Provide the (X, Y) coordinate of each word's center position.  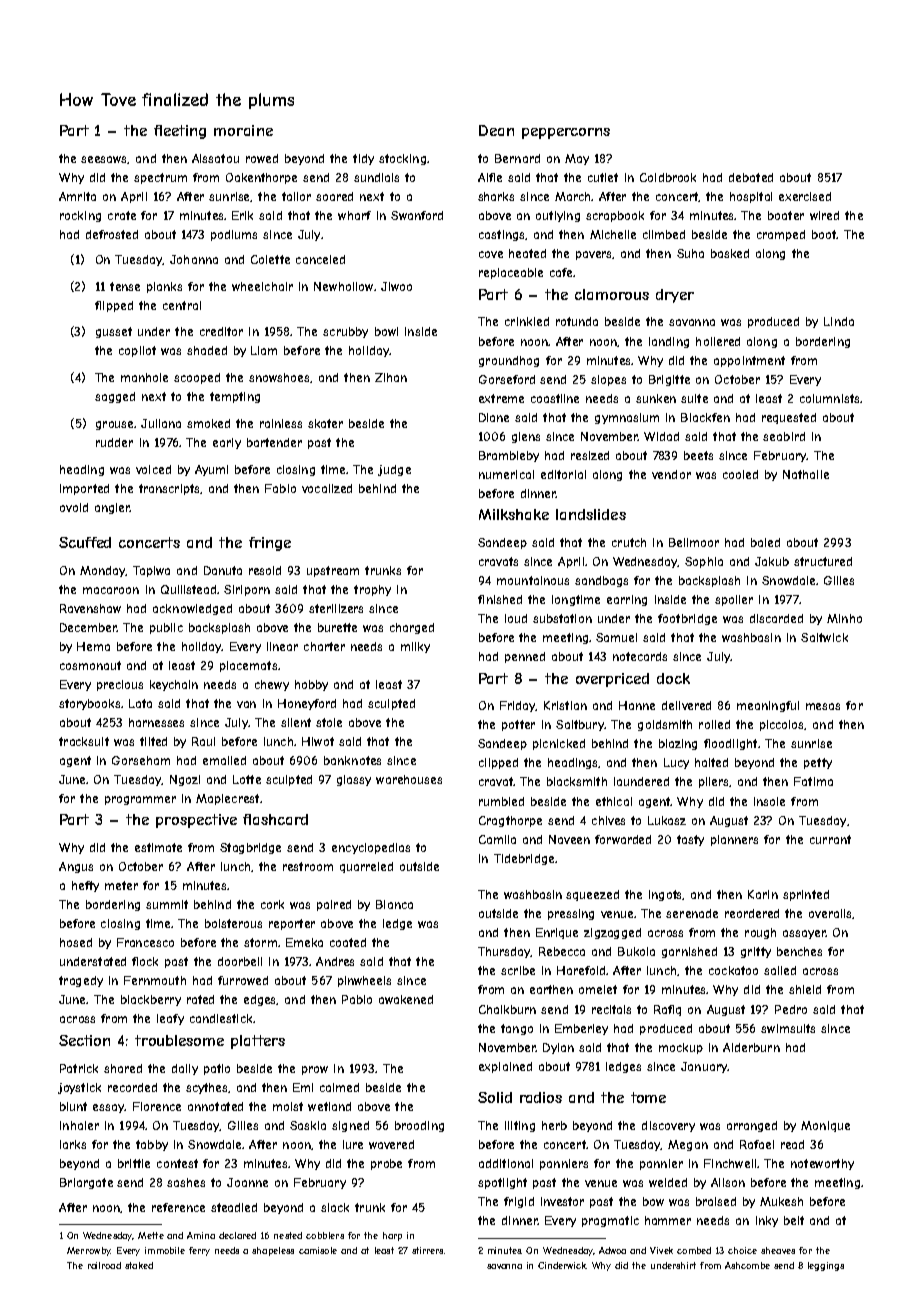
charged (412, 628)
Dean (496, 130)
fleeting (180, 132)
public (166, 628)
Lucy (676, 763)
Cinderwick (562, 1265)
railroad (104, 1265)
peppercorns (566, 133)
